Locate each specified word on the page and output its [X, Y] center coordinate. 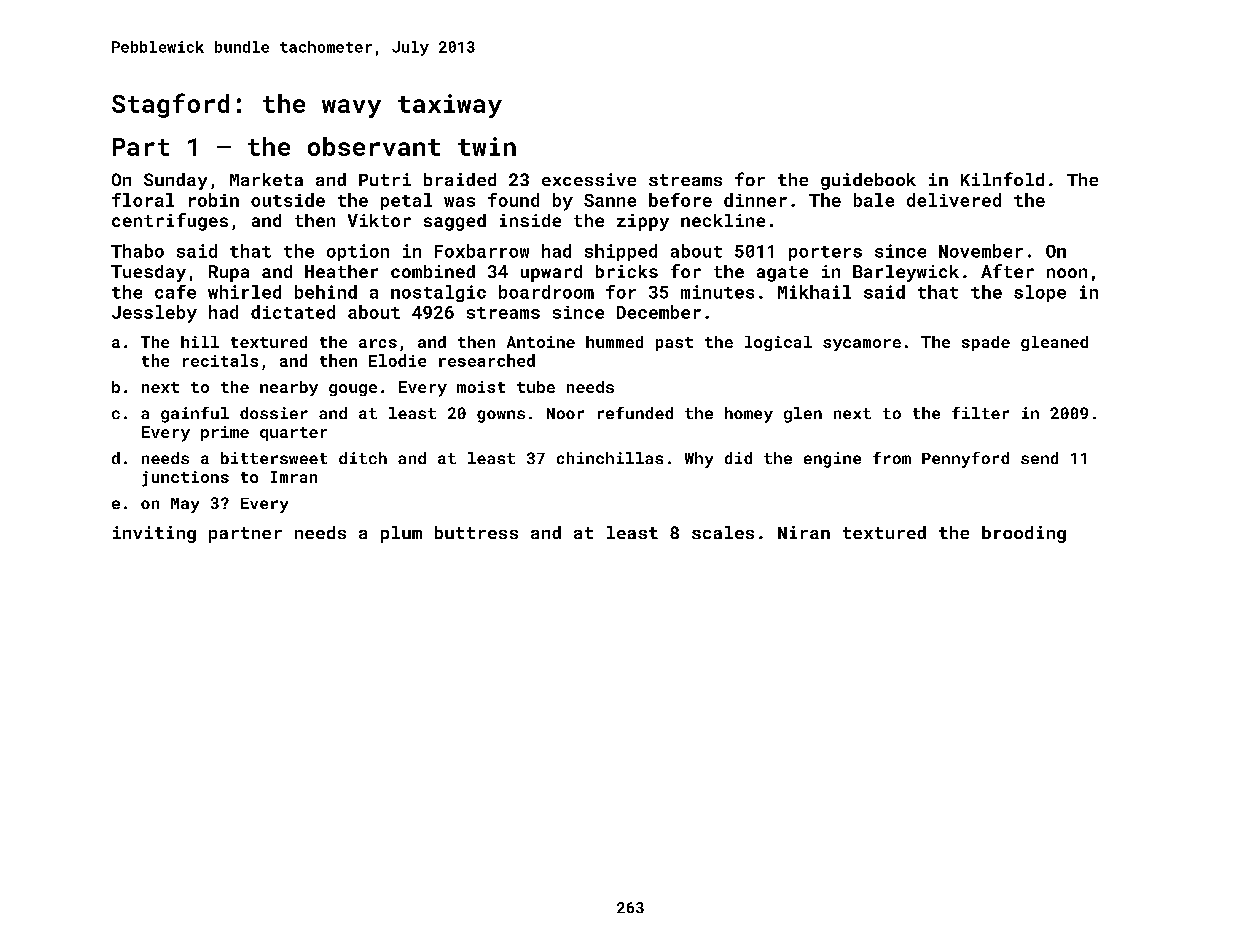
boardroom [546, 292]
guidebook [868, 181]
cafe [175, 292]
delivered [954, 200]
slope [1040, 293]
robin [214, 200]
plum [401, 534]
